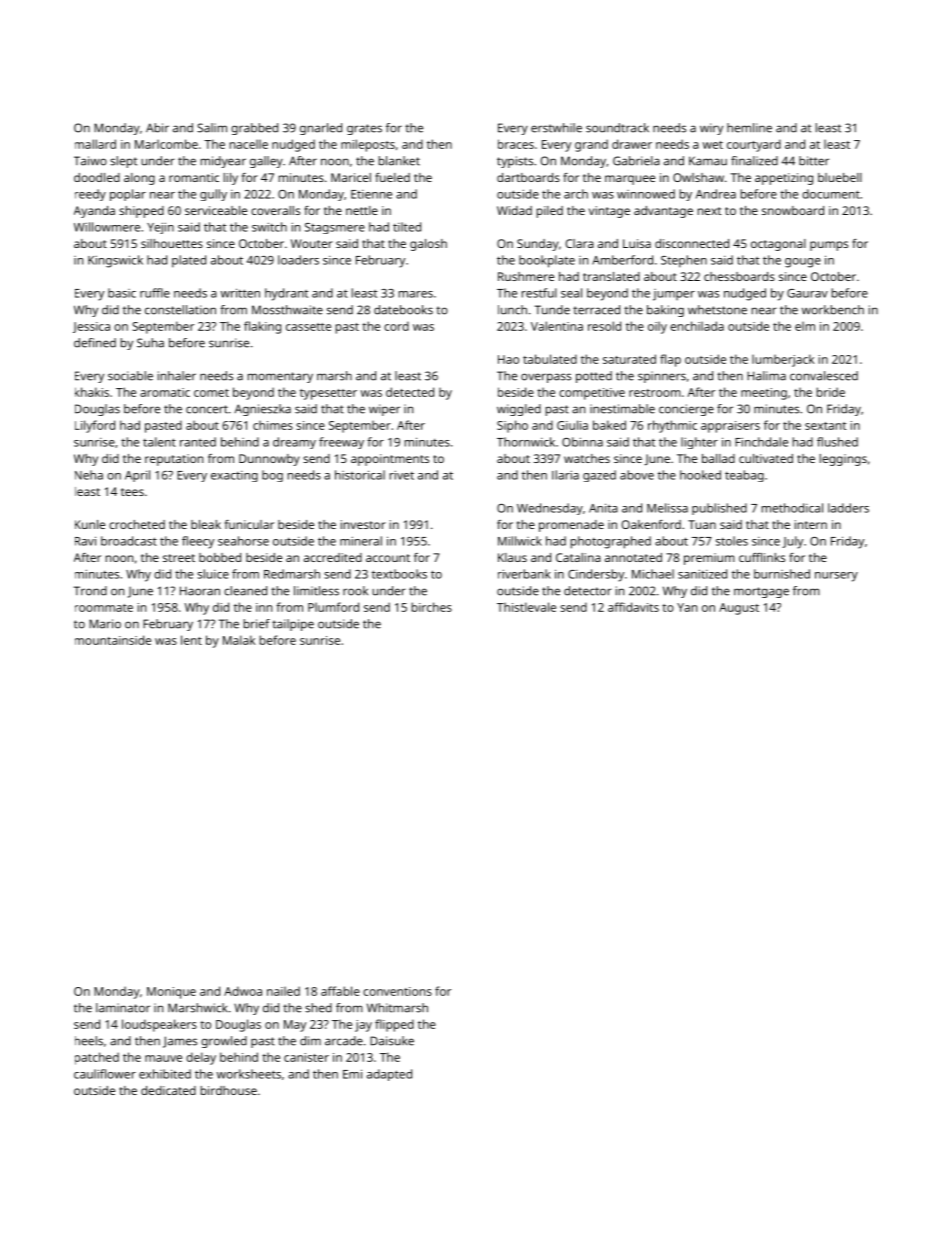 This document has height=1233, width=952. What do you see at coordinates (243, 991) in the document?
I see `Adwoa` at bounding box center [243, 991].
